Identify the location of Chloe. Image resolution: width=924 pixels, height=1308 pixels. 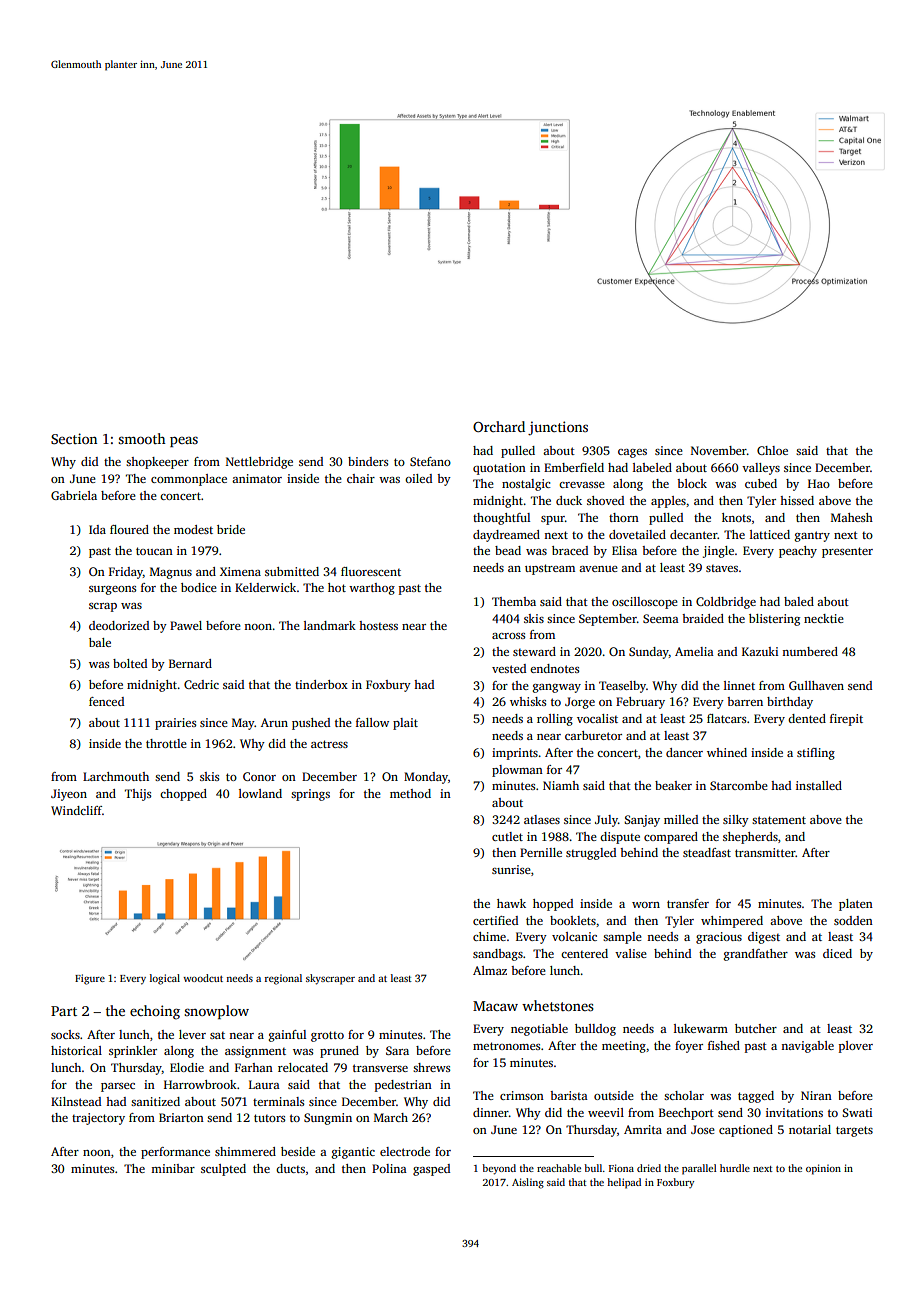
(772, 450).
